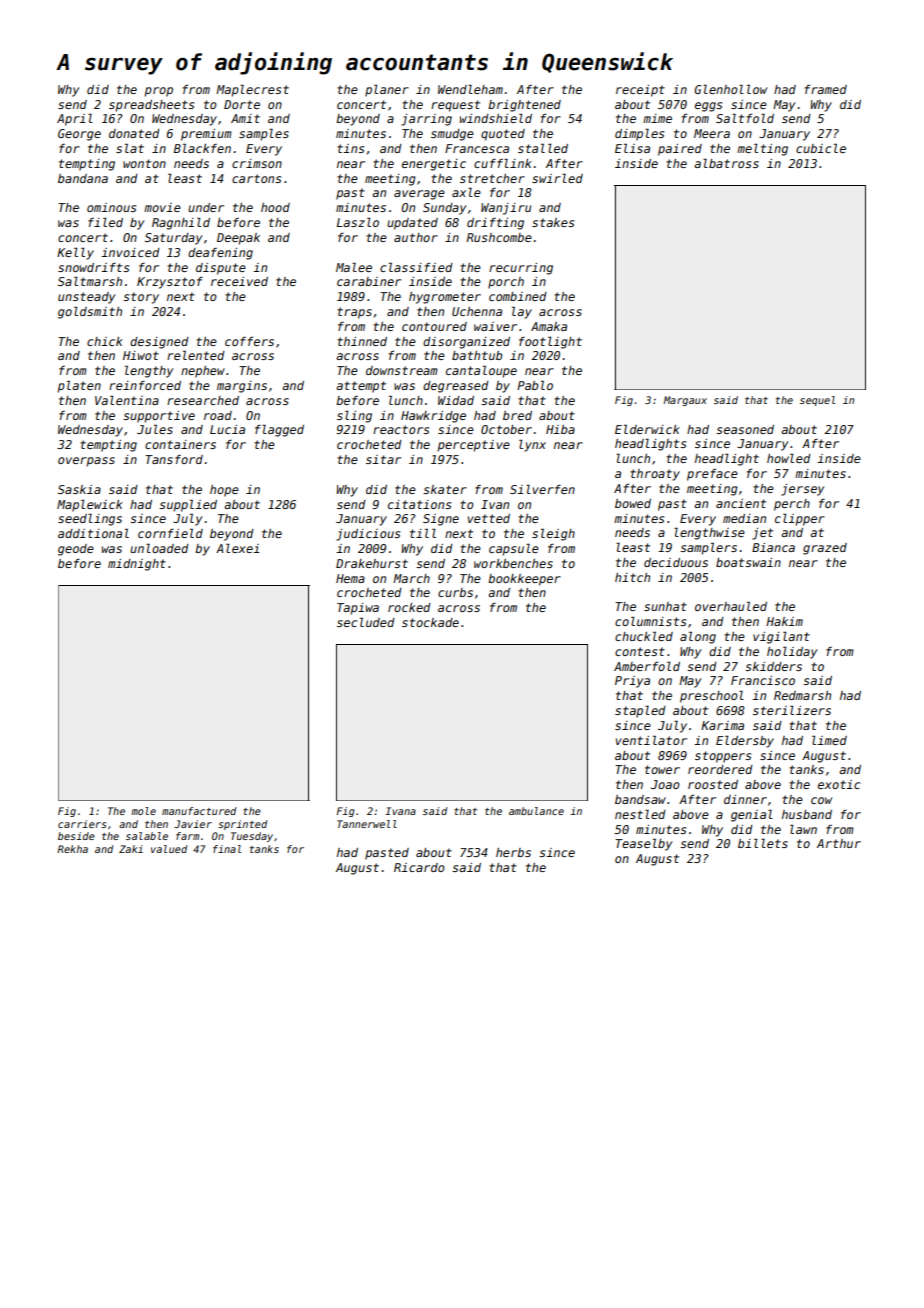  What do you see at coordinates (513, 563) in the screenshot?
I see `workbenches` at bounding box center [513, 563].
